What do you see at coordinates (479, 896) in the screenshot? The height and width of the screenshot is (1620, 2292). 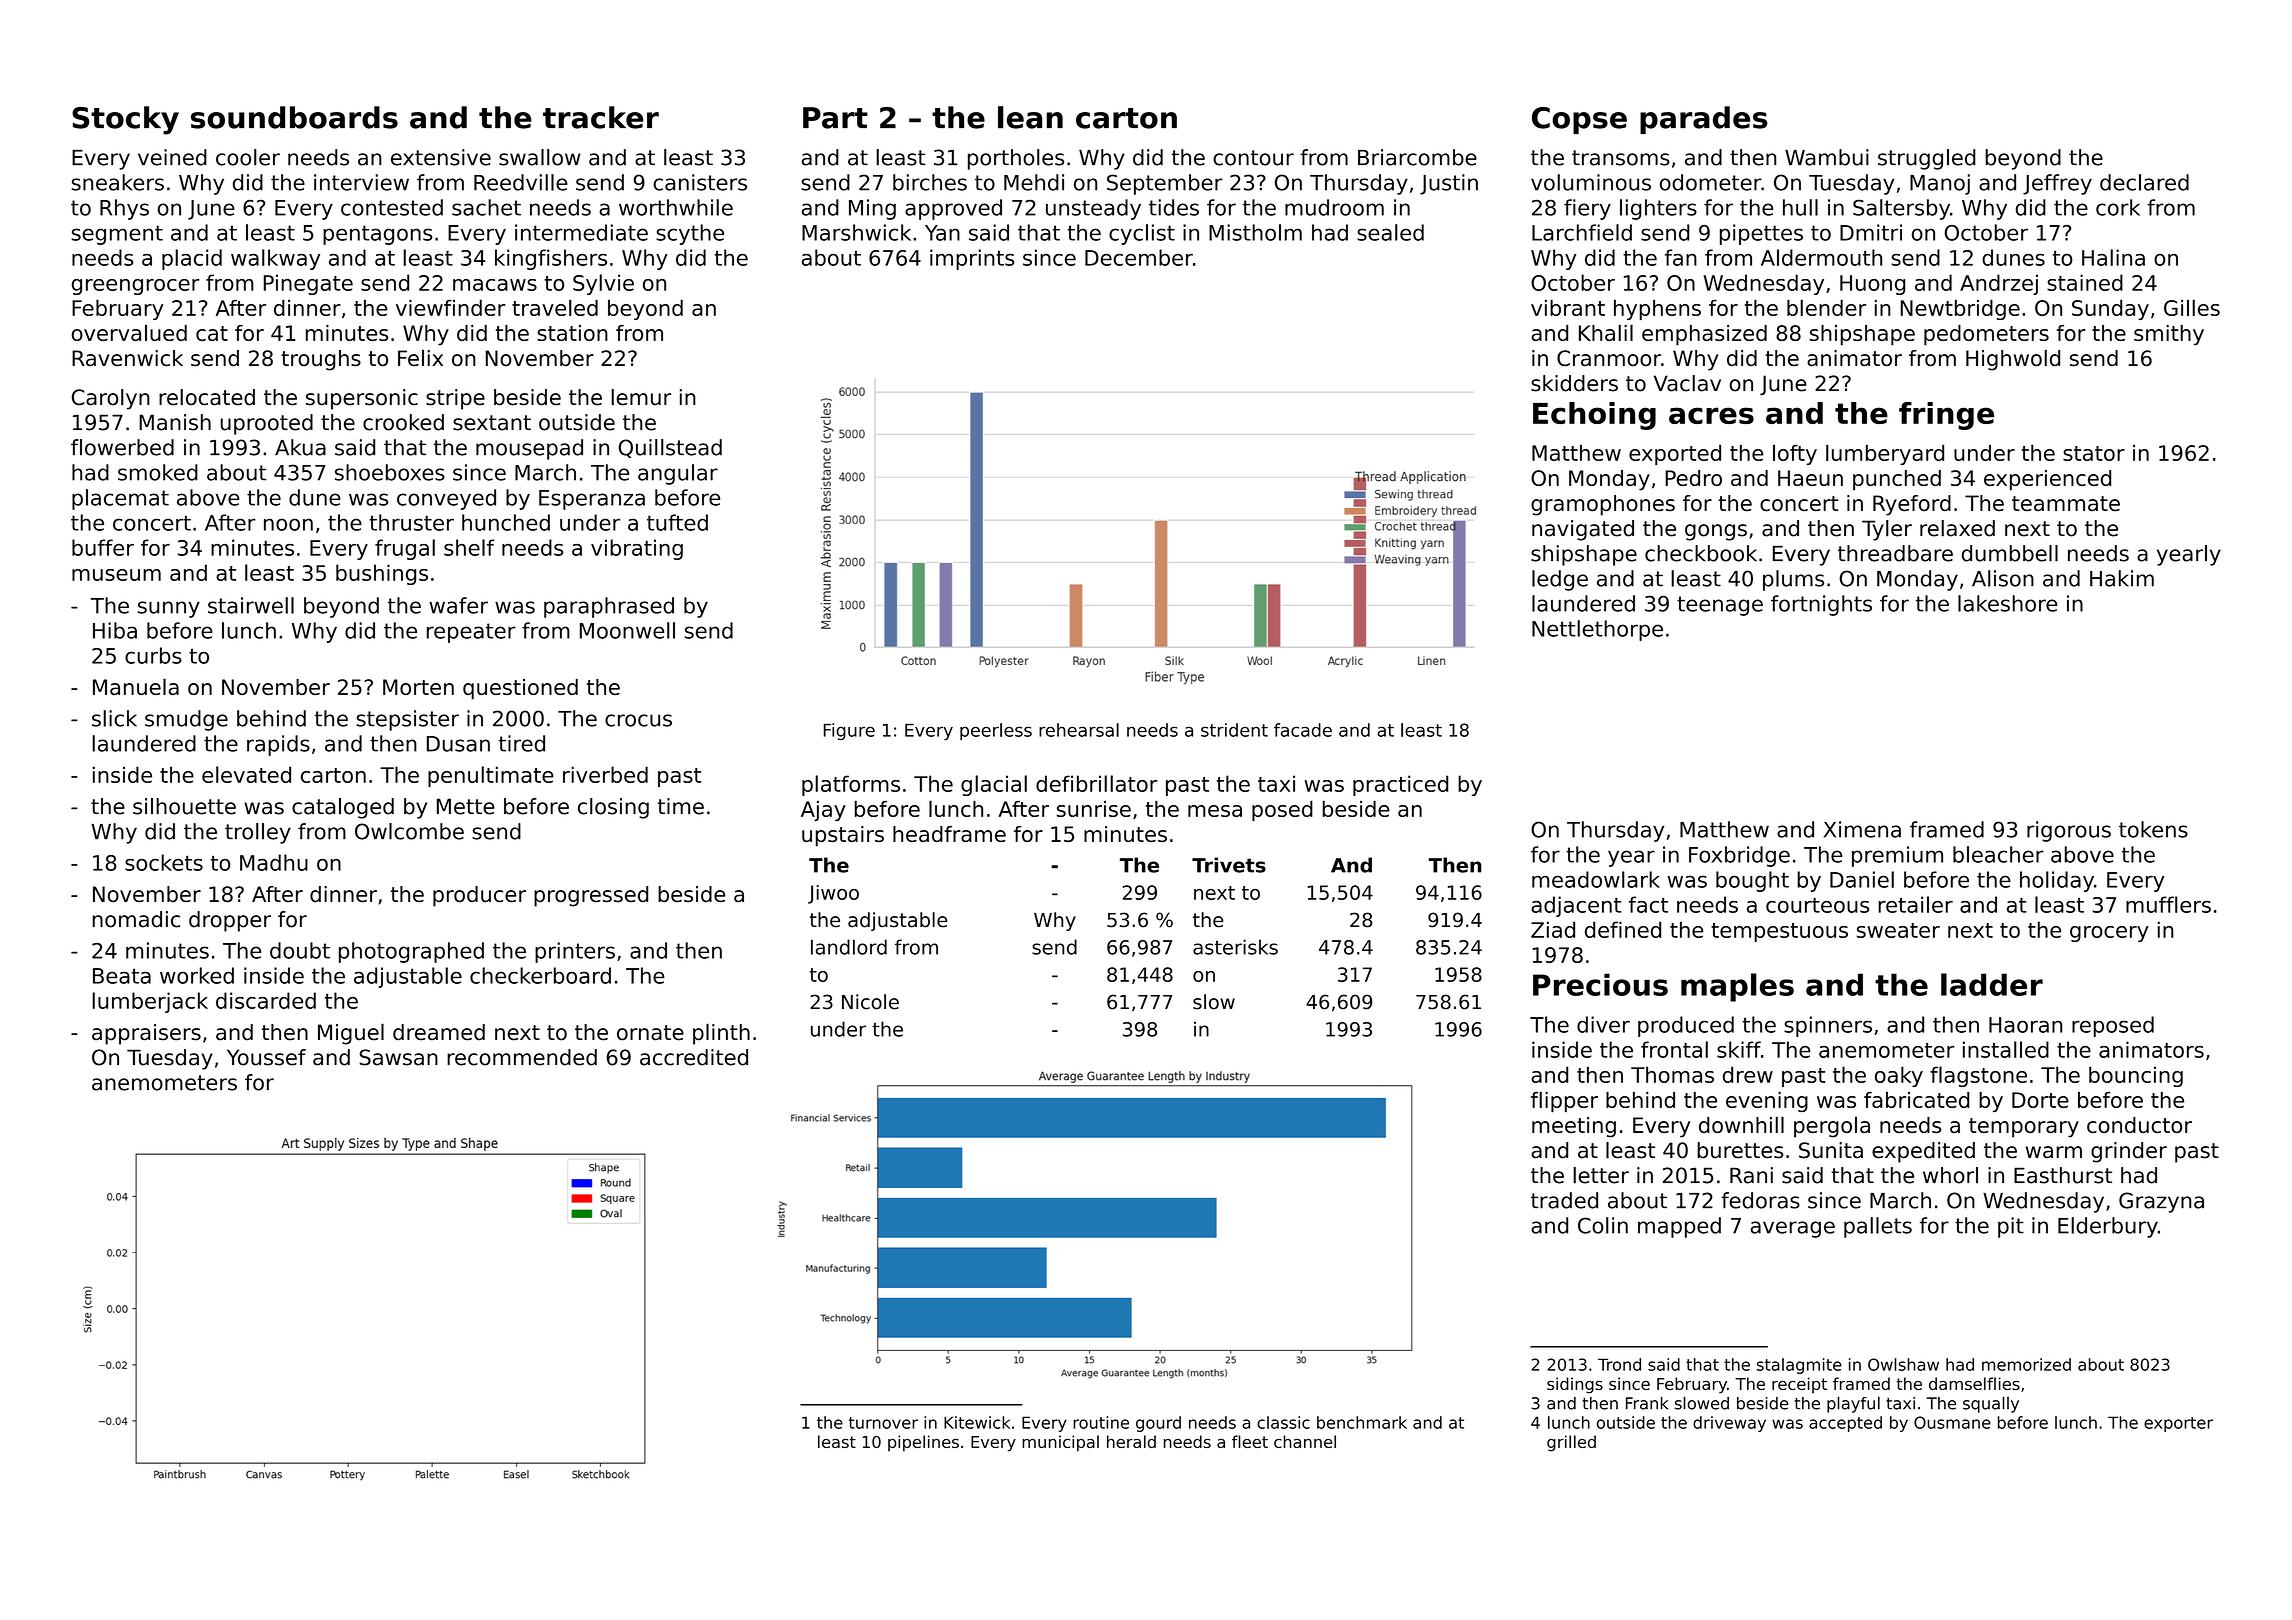 I see `producer` at bounding box center [479, 896].
